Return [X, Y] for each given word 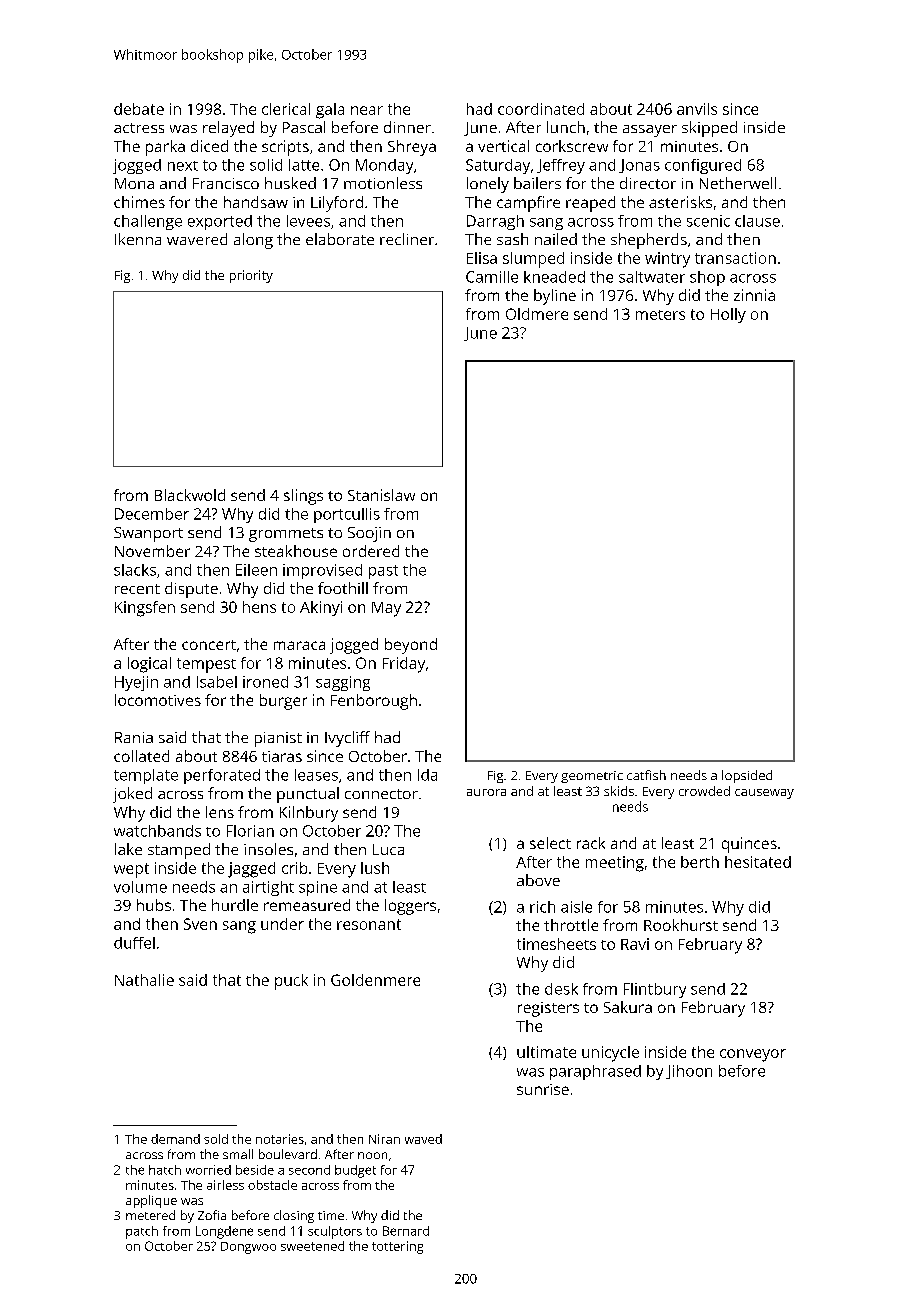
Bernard [406, 1231]
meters [660, 315]
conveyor [753, 1055]
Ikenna [138, 239]
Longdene [224, 1232]
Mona [134, 183]
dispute [191, 590]
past [383, 572]
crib [294, 868]
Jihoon [689, 1072]
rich [542, 907]
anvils [697, 109]
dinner [407, 127]
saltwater [652, 277]
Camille [492, 277]
